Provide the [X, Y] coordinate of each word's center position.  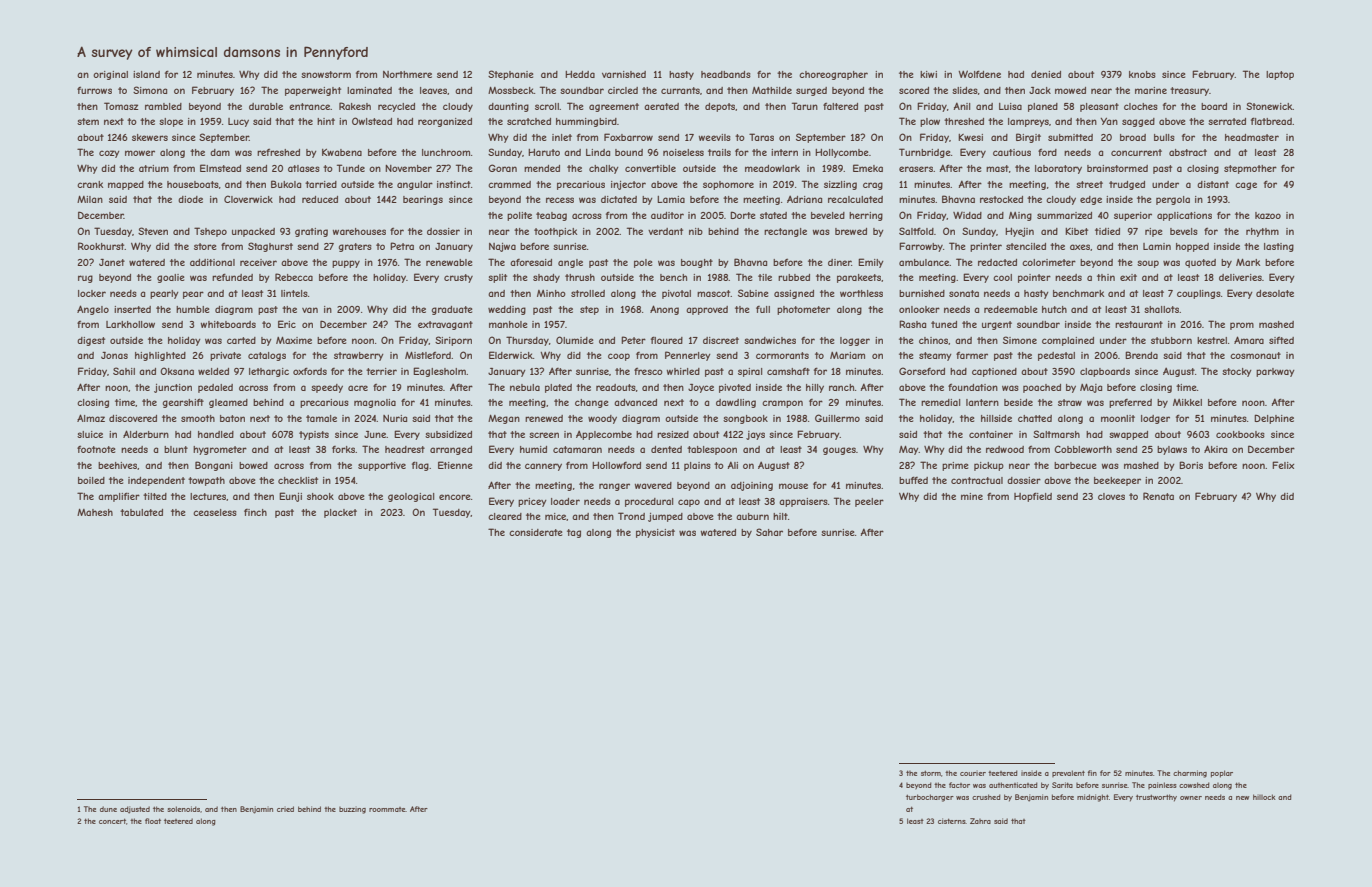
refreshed [278, 152]
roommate [387, 809]
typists [314, 435]
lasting [1279, 247]
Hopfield [1033, 497]
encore [455, 497]
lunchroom [446, 152]
